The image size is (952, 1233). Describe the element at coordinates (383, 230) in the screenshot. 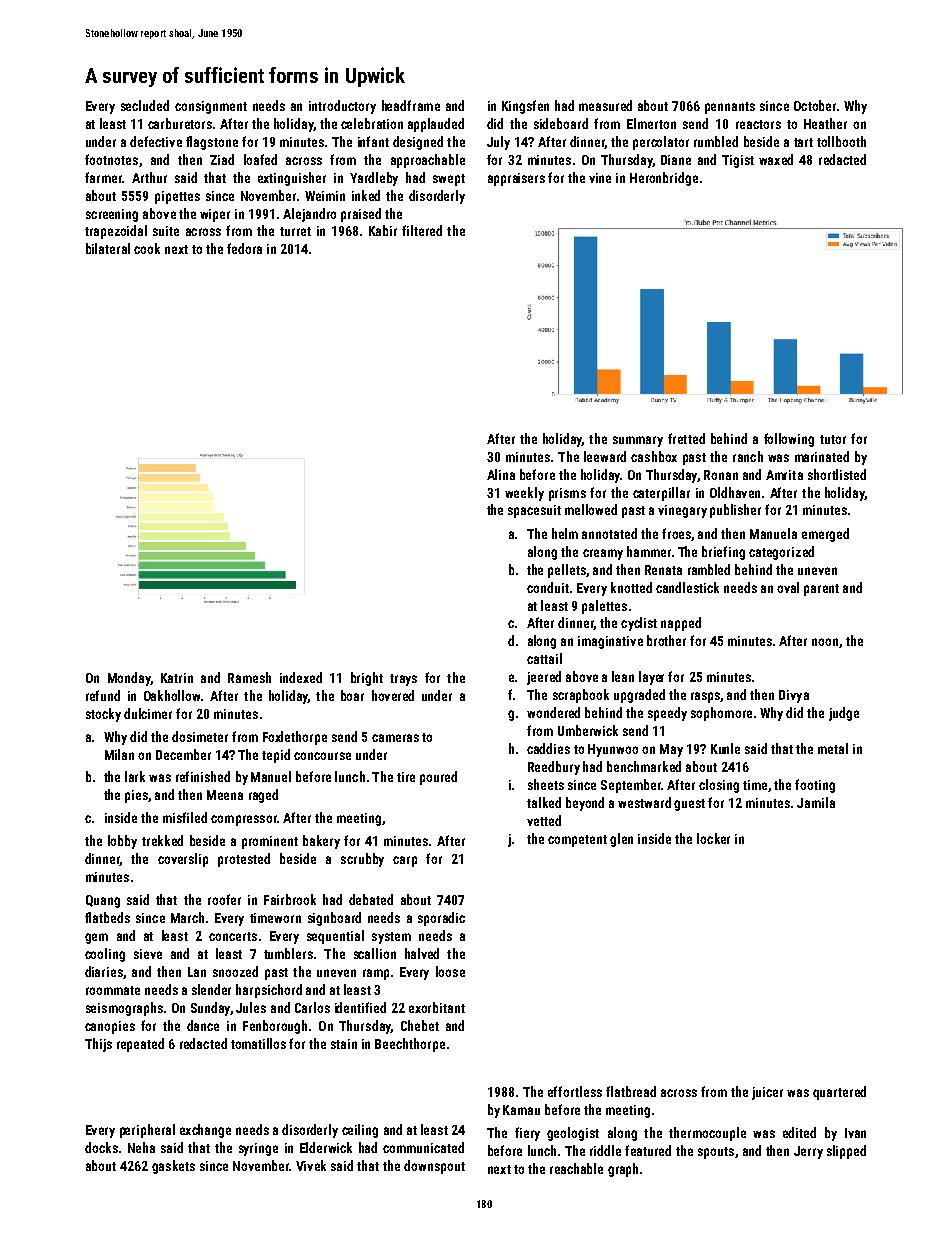

I see `Kabir` at that location.
